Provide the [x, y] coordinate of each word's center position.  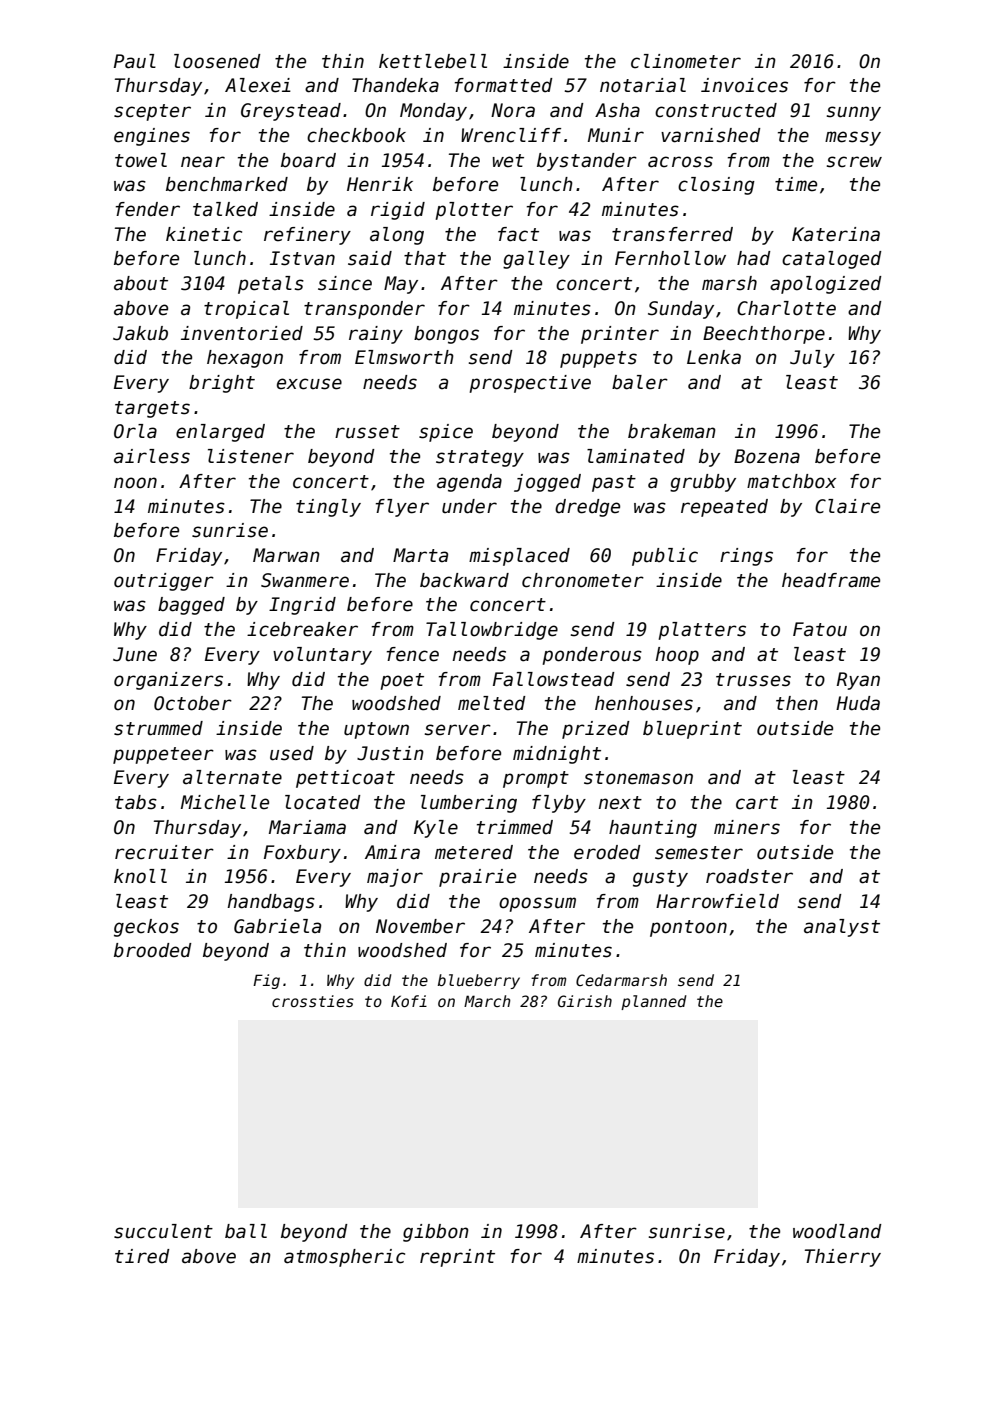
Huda [858, 703]
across [680, 162]
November [420, 926]
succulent [163, 1231]
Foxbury [302, 854]
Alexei [258, 85]
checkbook [356, 135]
